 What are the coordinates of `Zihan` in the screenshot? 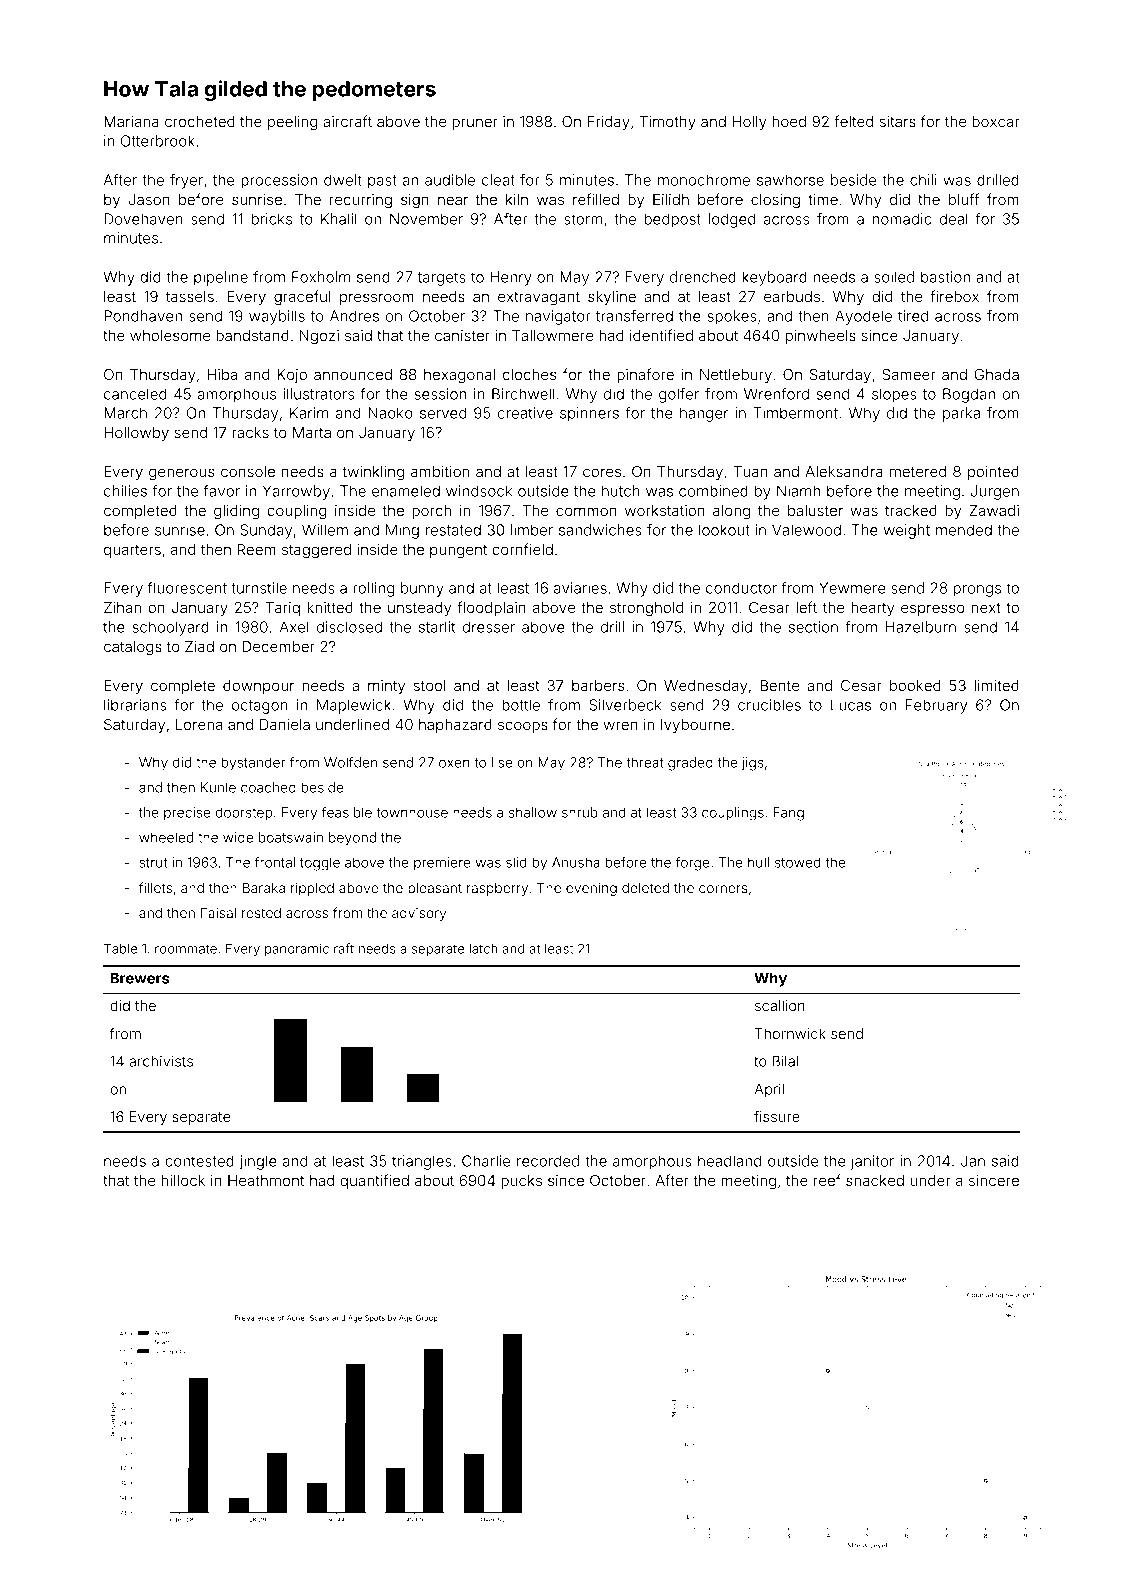 It's located at (122, 607).
